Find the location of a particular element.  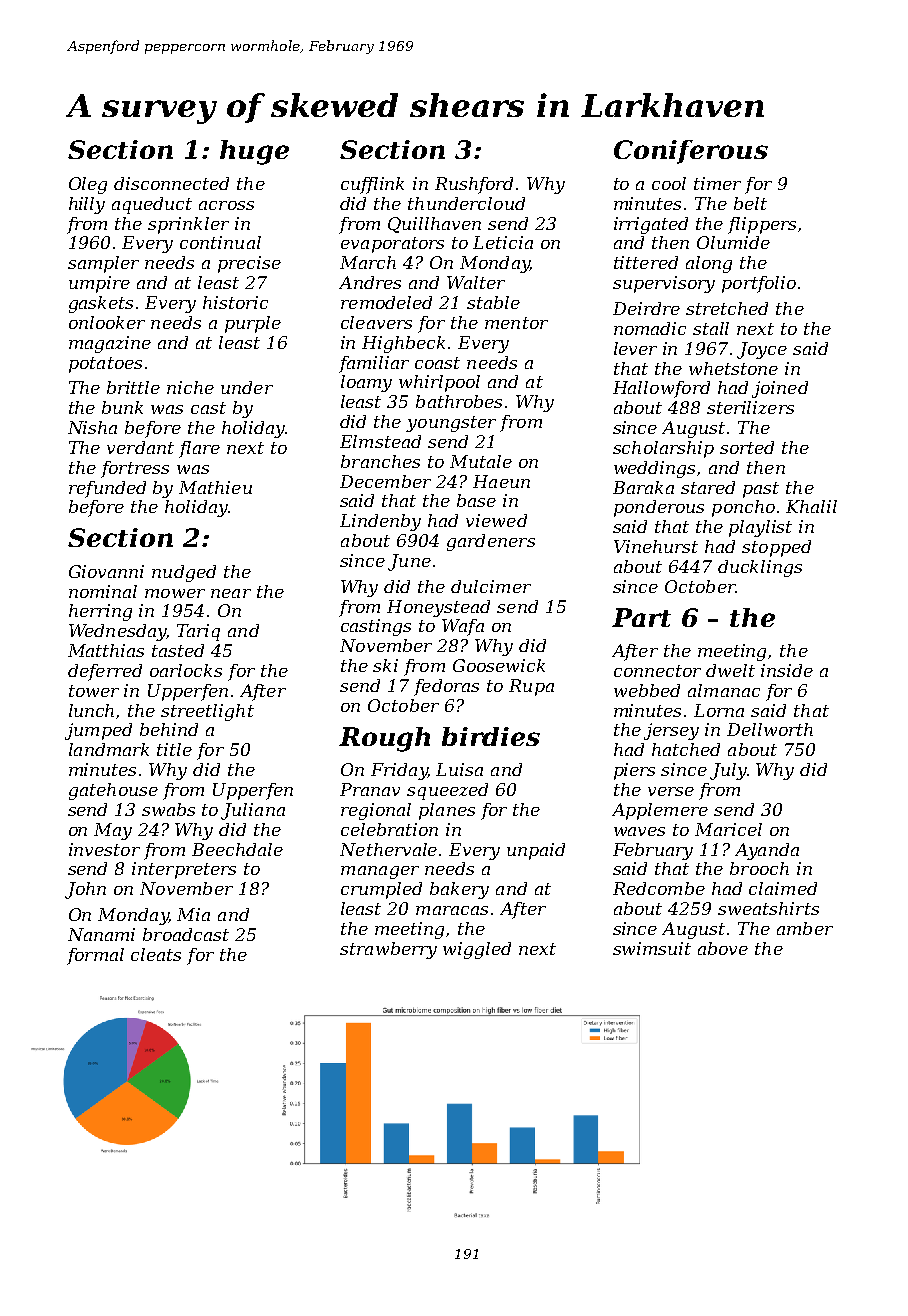

joined is located at coordinates (780, 389).
